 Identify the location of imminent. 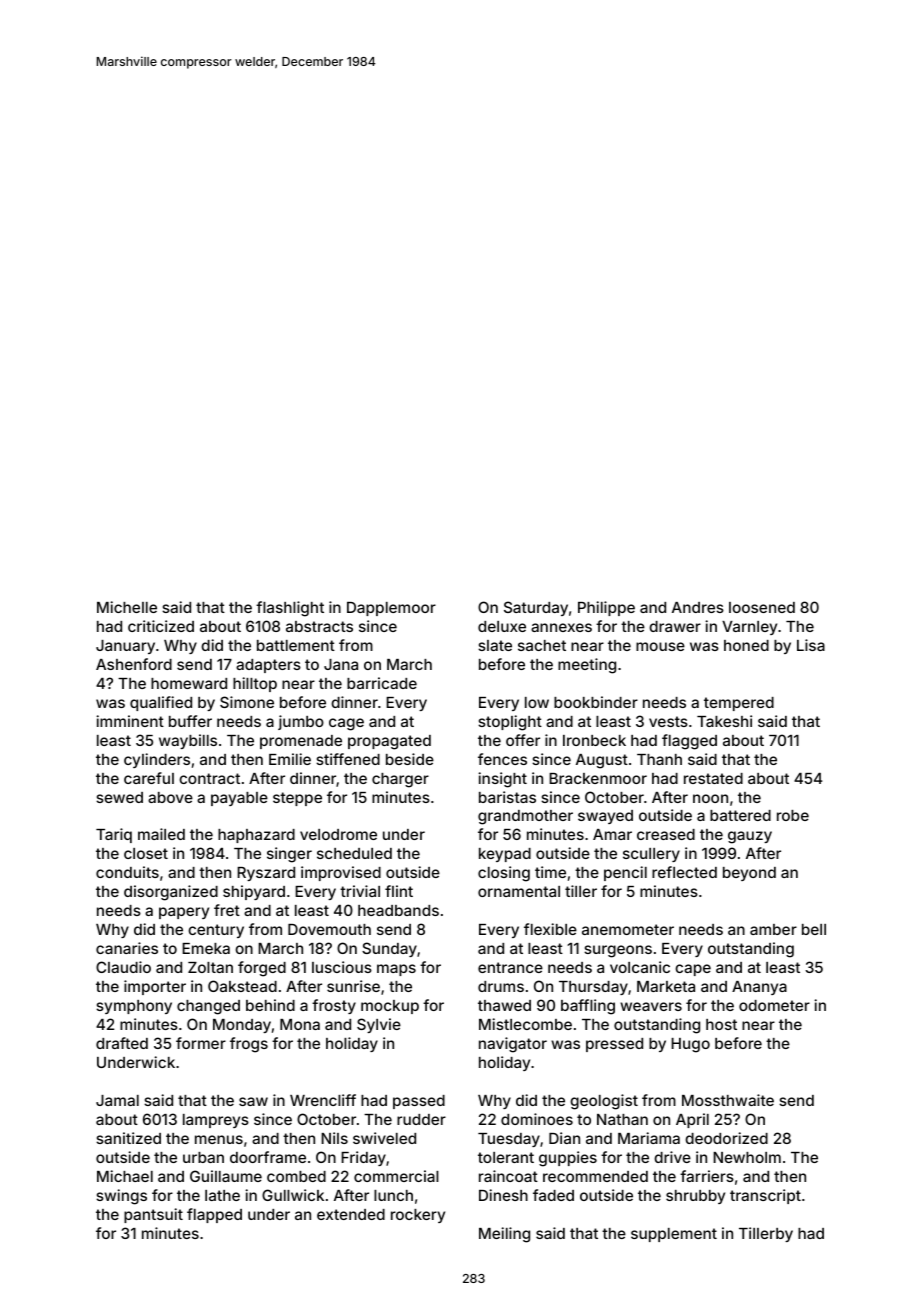
(130, 721).
